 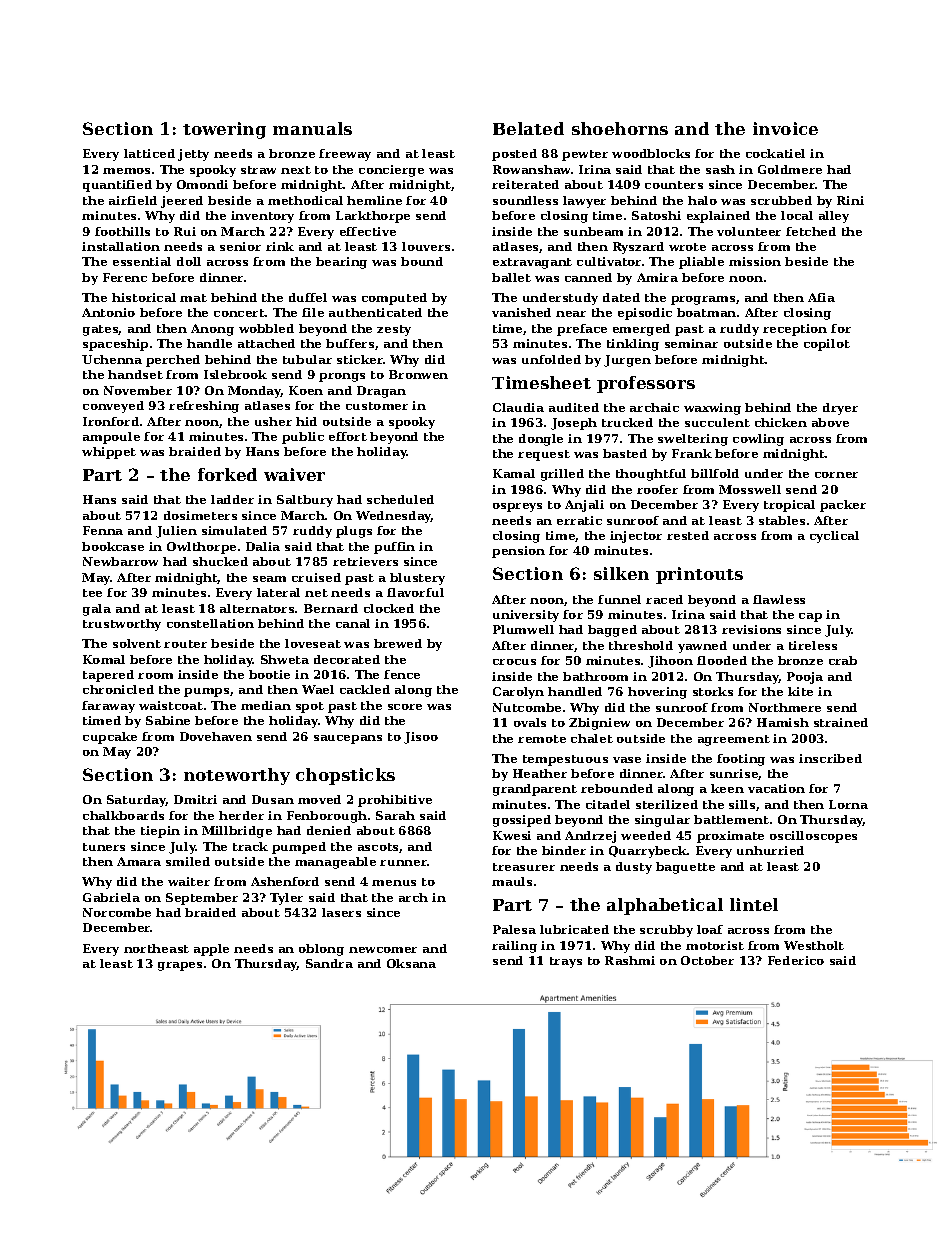 What do you see at coordinates (720, 169) in the document?
I see `sash` at bounding box center [720, 169].
